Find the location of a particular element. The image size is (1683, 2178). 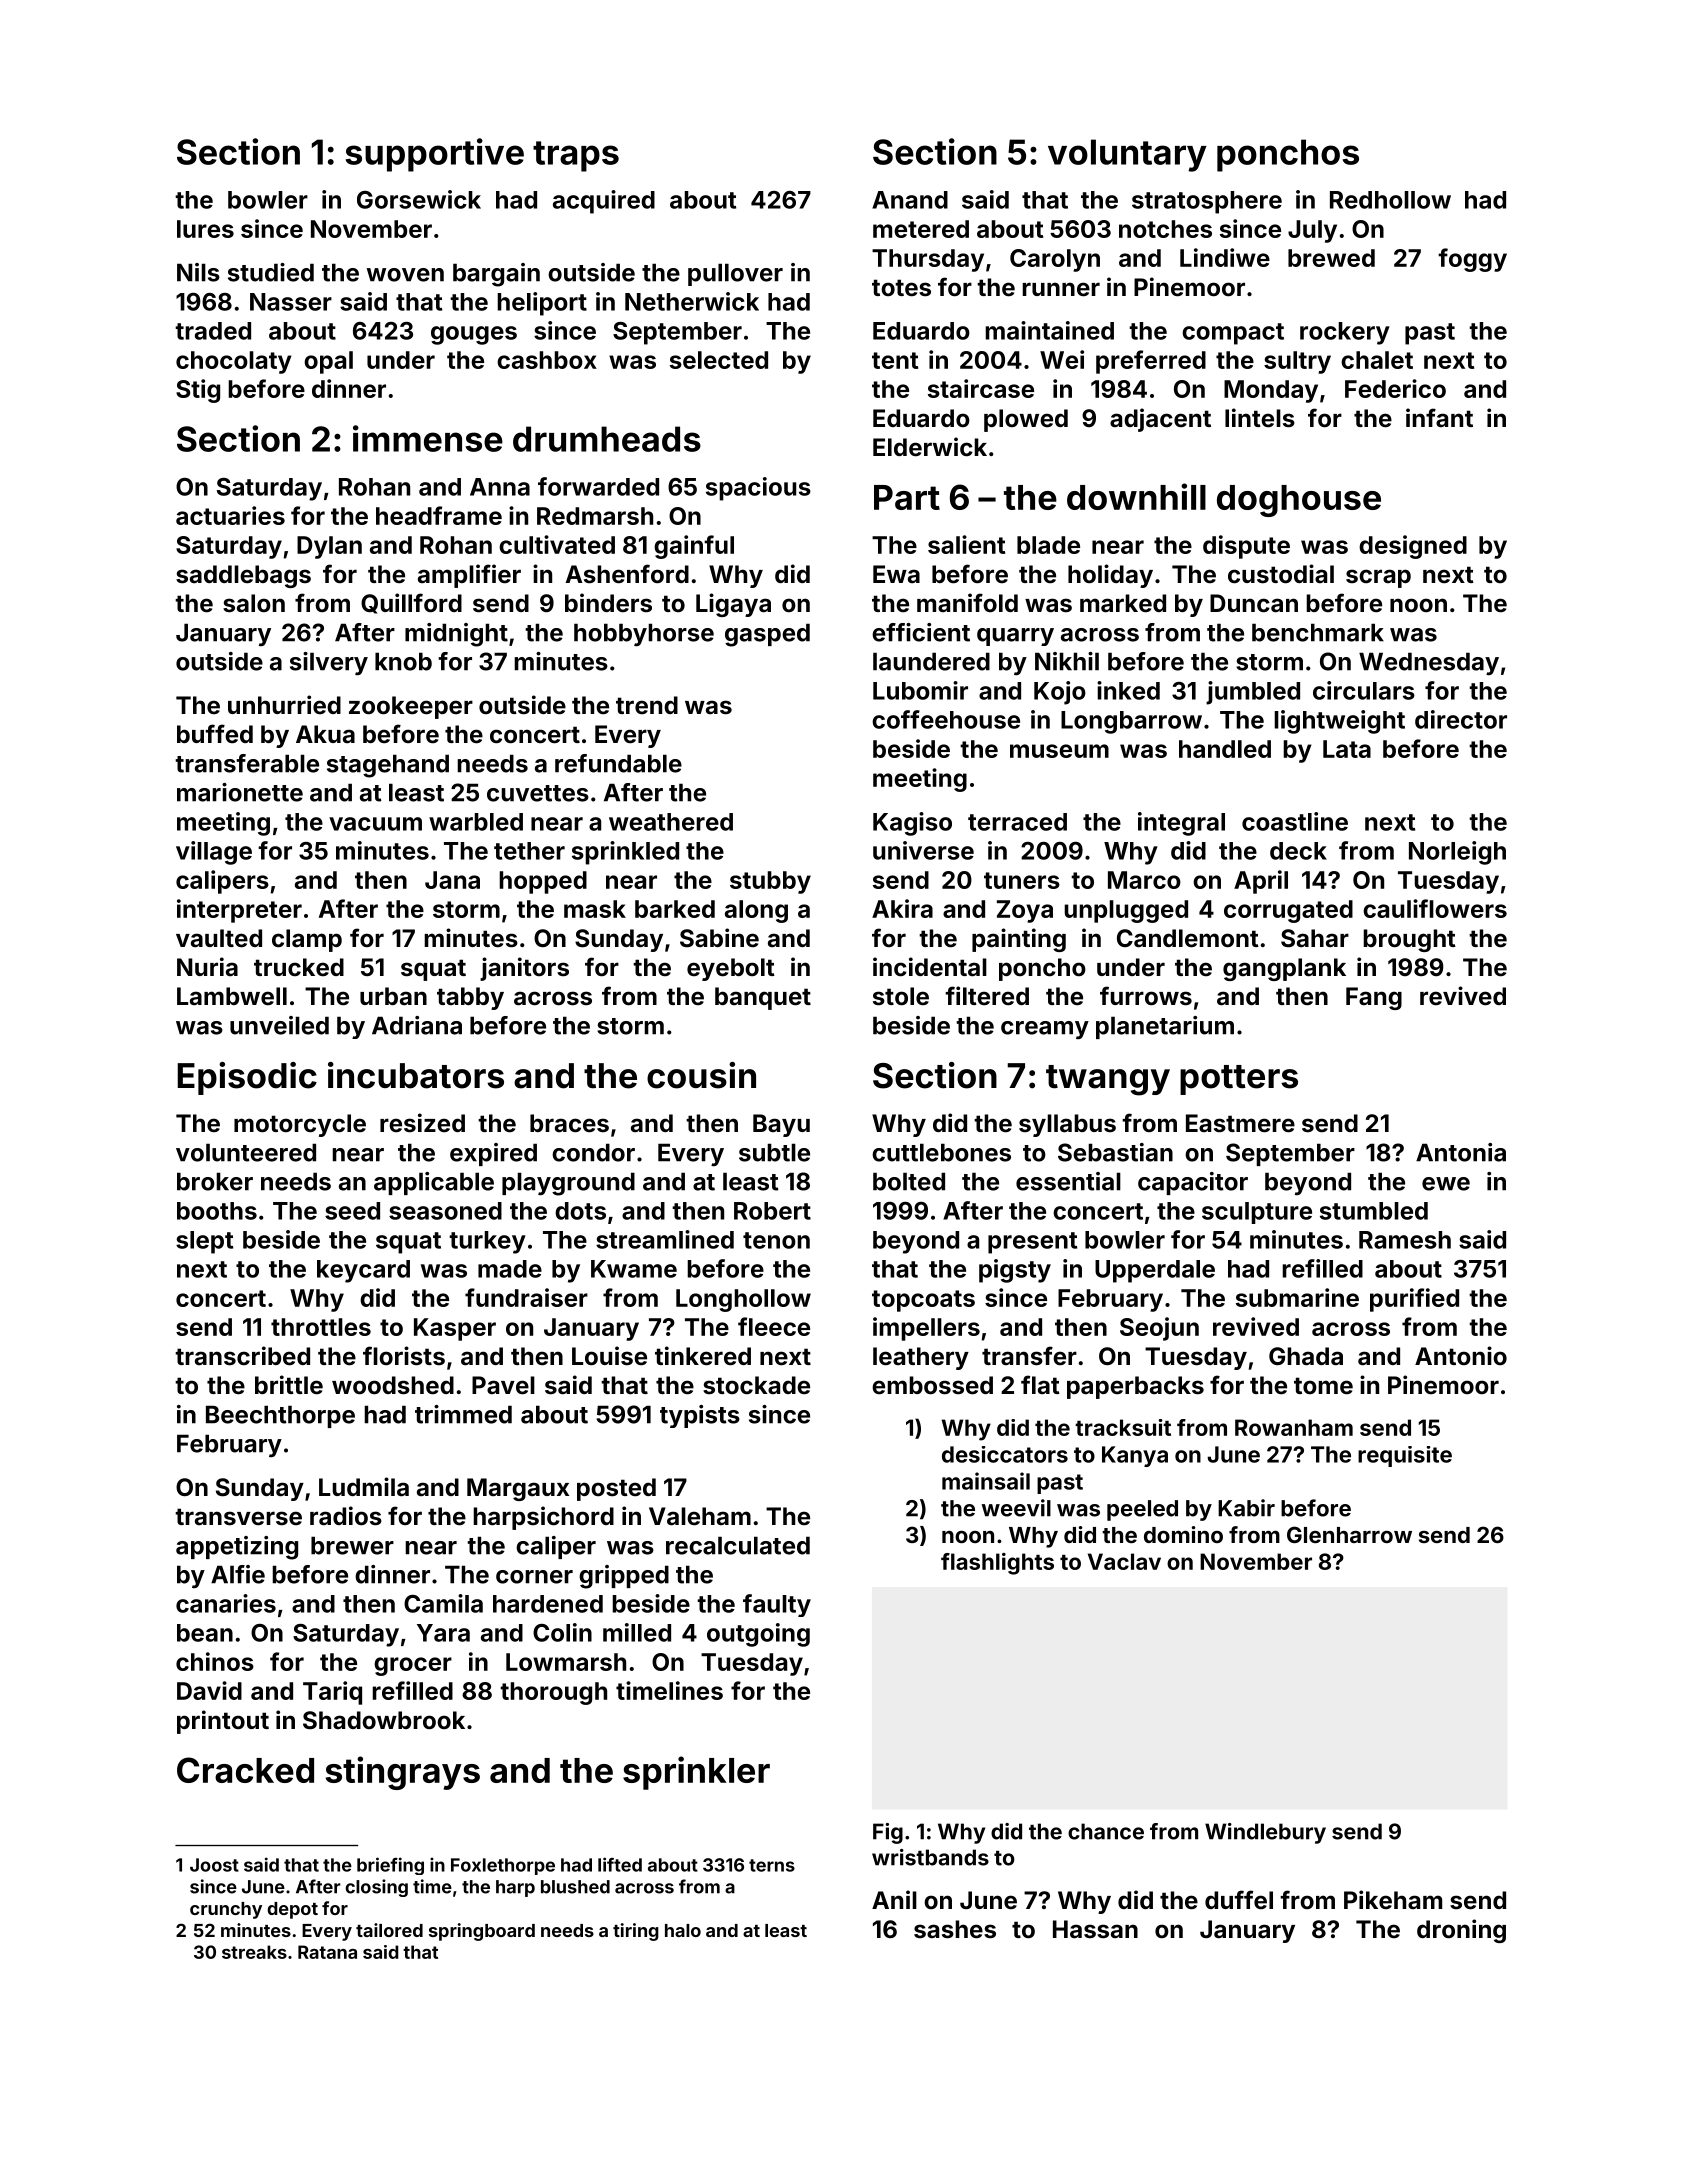

blushed is located at coordinates (575, 1887).
